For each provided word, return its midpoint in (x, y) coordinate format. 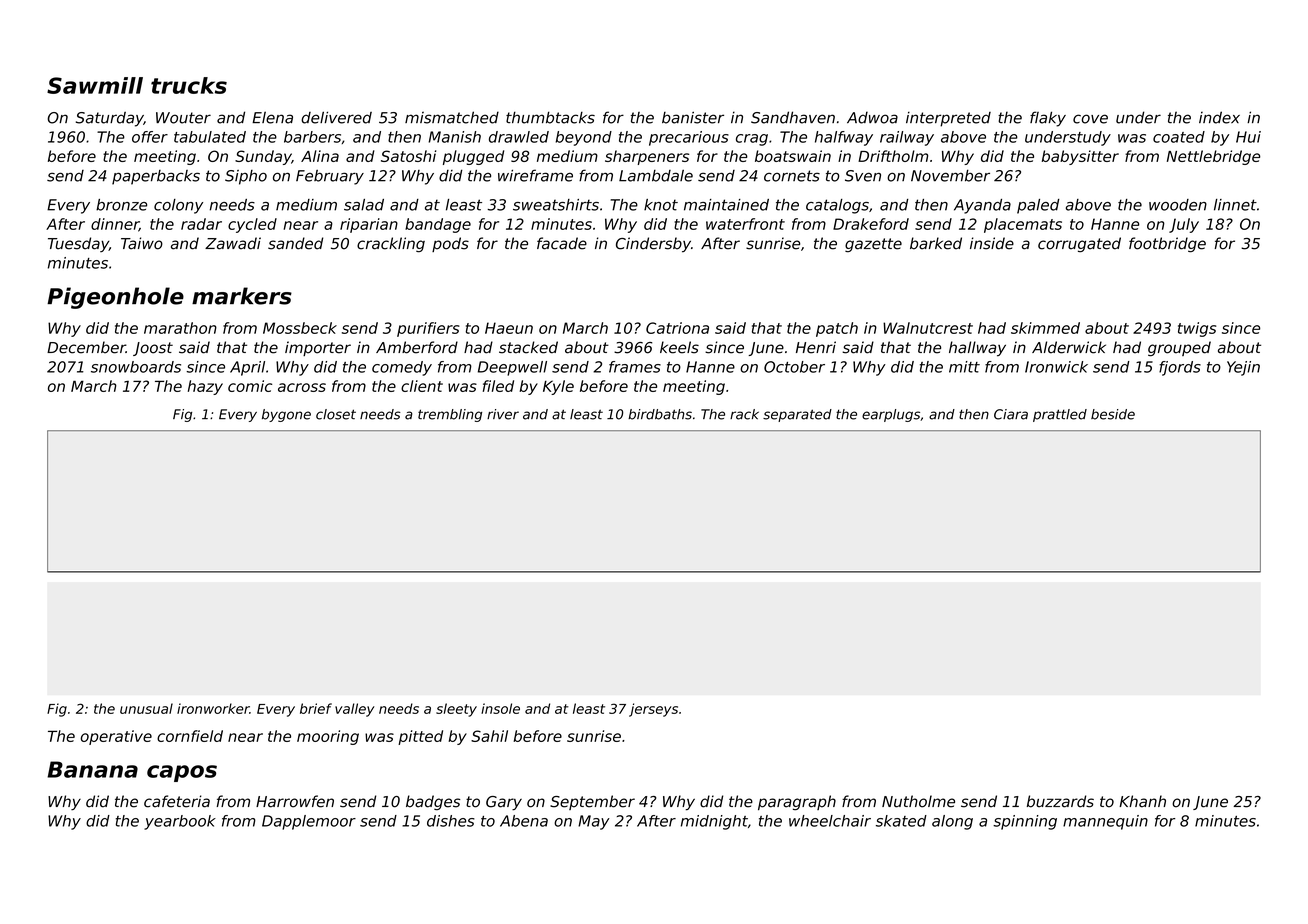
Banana (92, 769)
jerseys (653, 710)
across (302, 387)
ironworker (213, 708)
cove (1090, 119)
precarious (689, 138)
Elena (272, 117)
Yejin (1243, 368)
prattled (1060, 415)
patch (837, 329)
